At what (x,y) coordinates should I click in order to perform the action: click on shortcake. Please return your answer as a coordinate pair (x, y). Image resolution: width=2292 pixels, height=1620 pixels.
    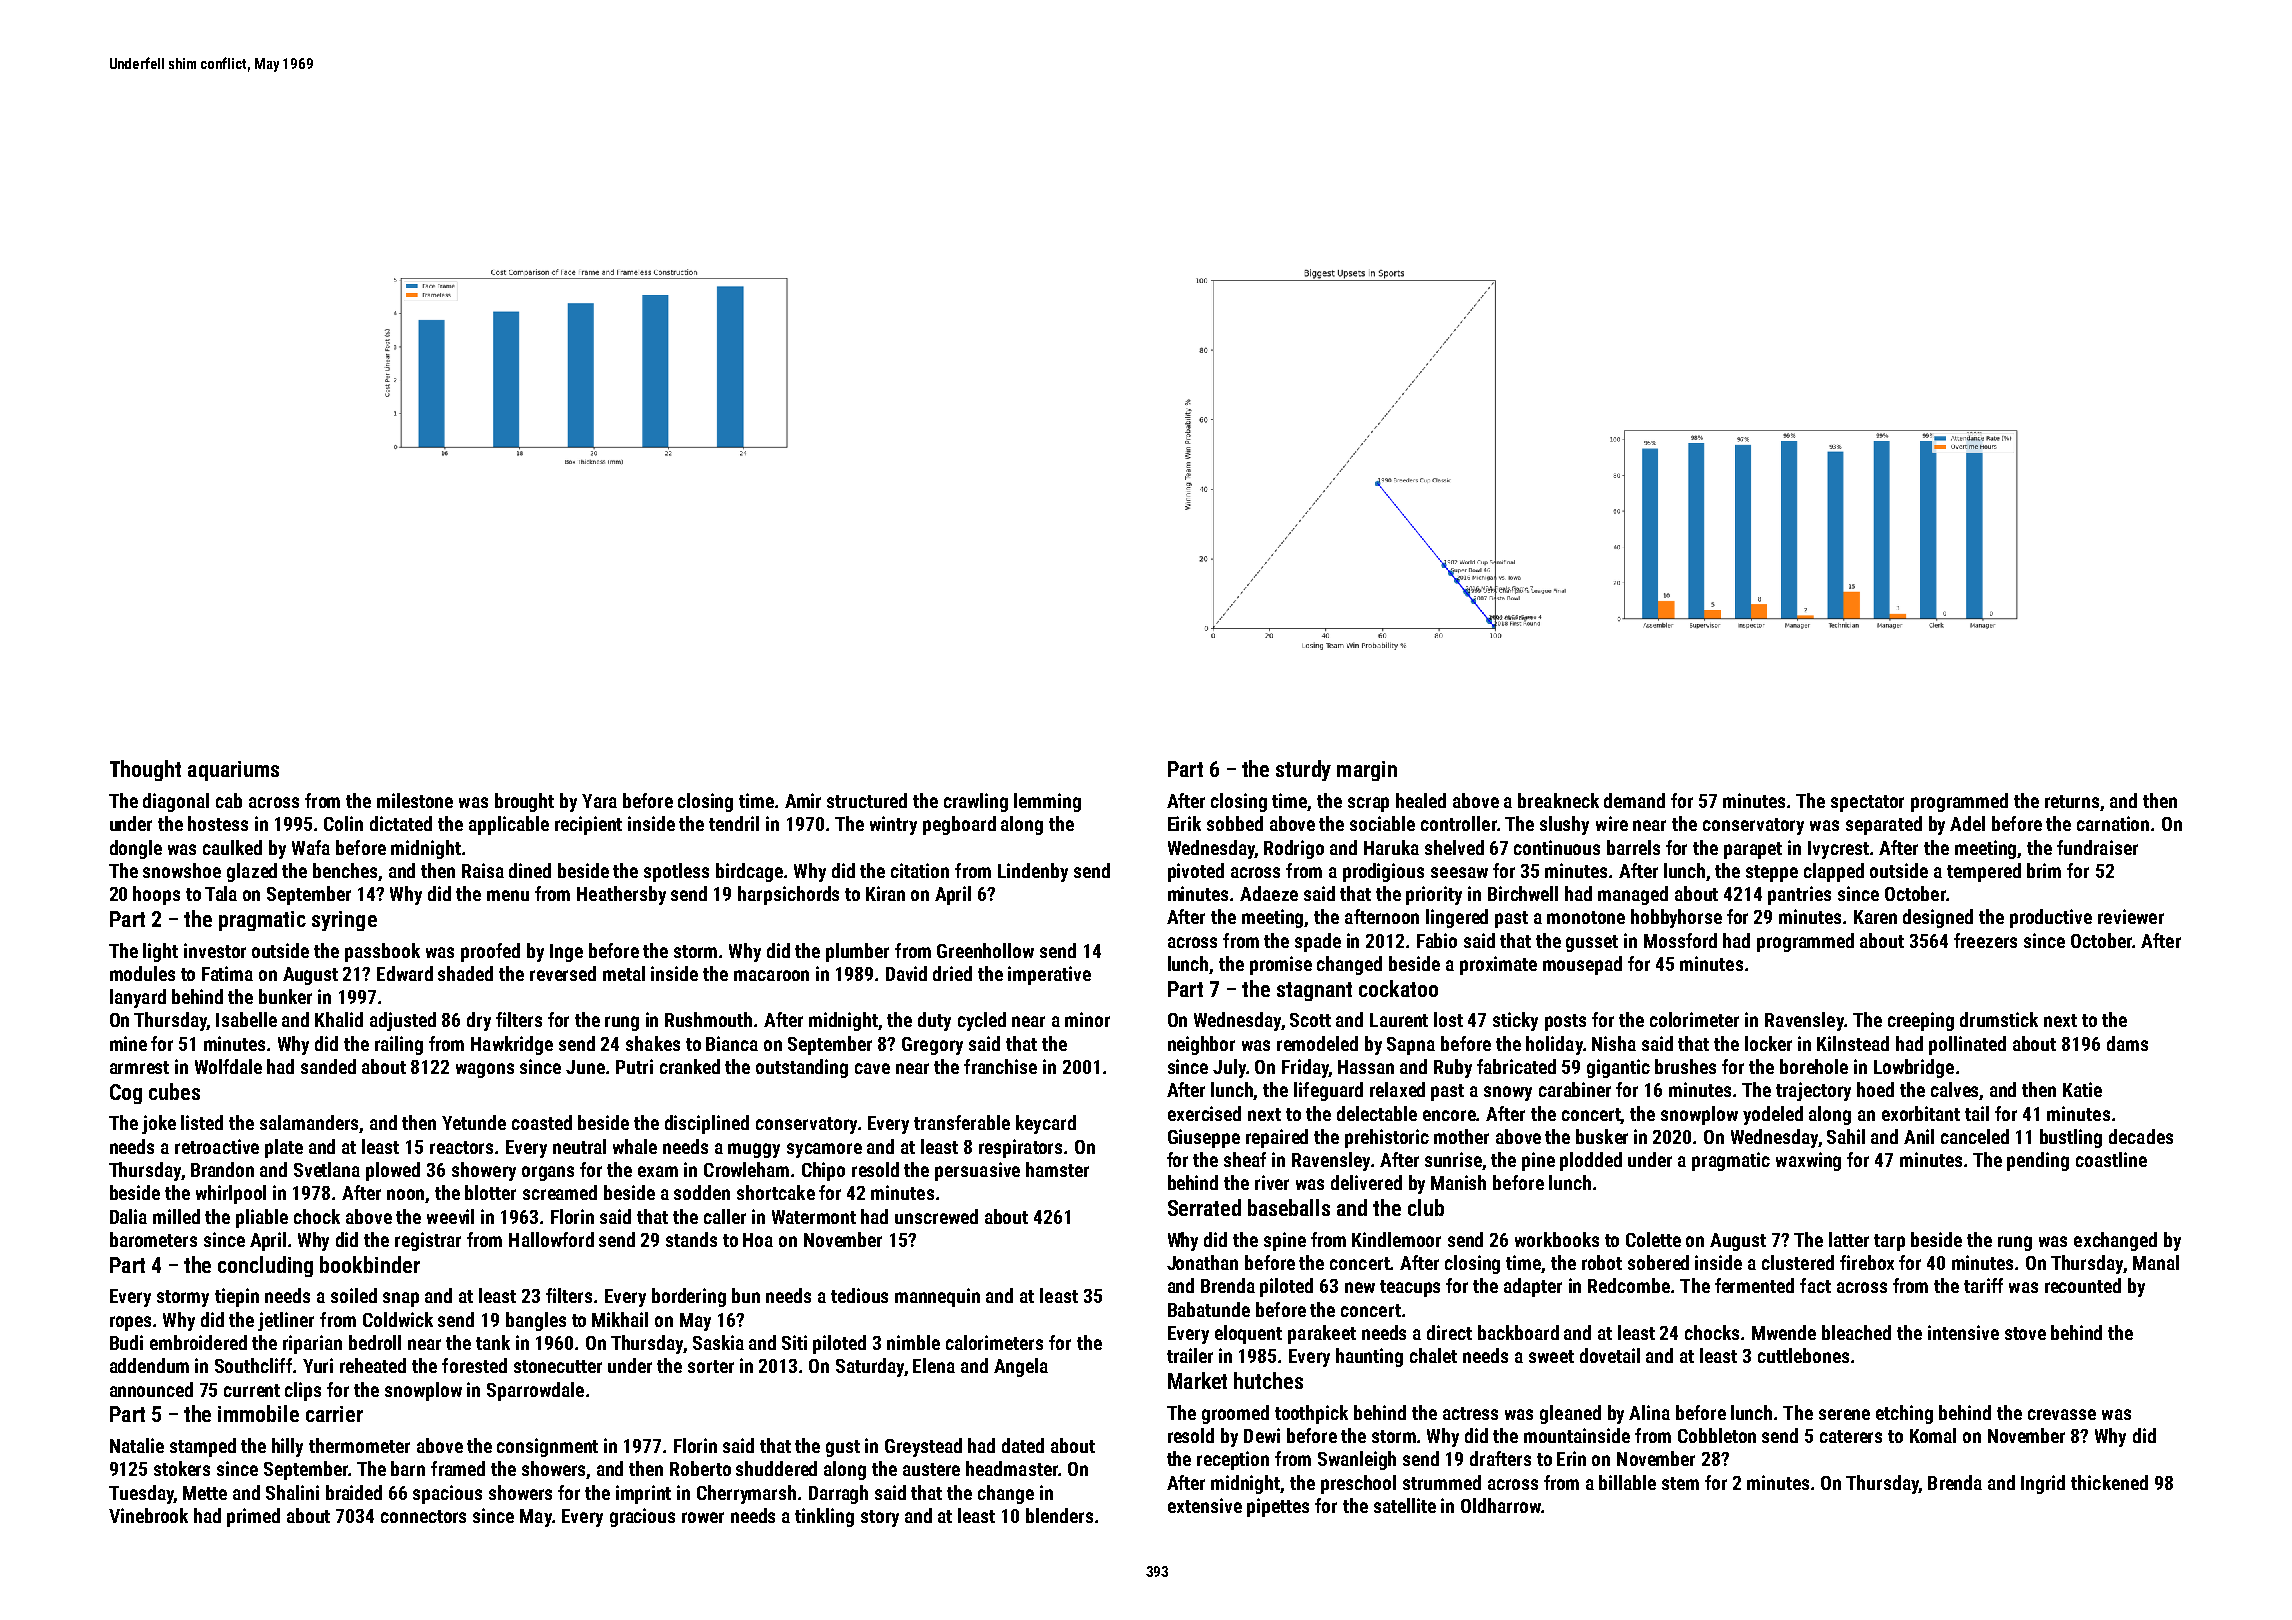
    Looking at the image, I should click on (776, 1192).
